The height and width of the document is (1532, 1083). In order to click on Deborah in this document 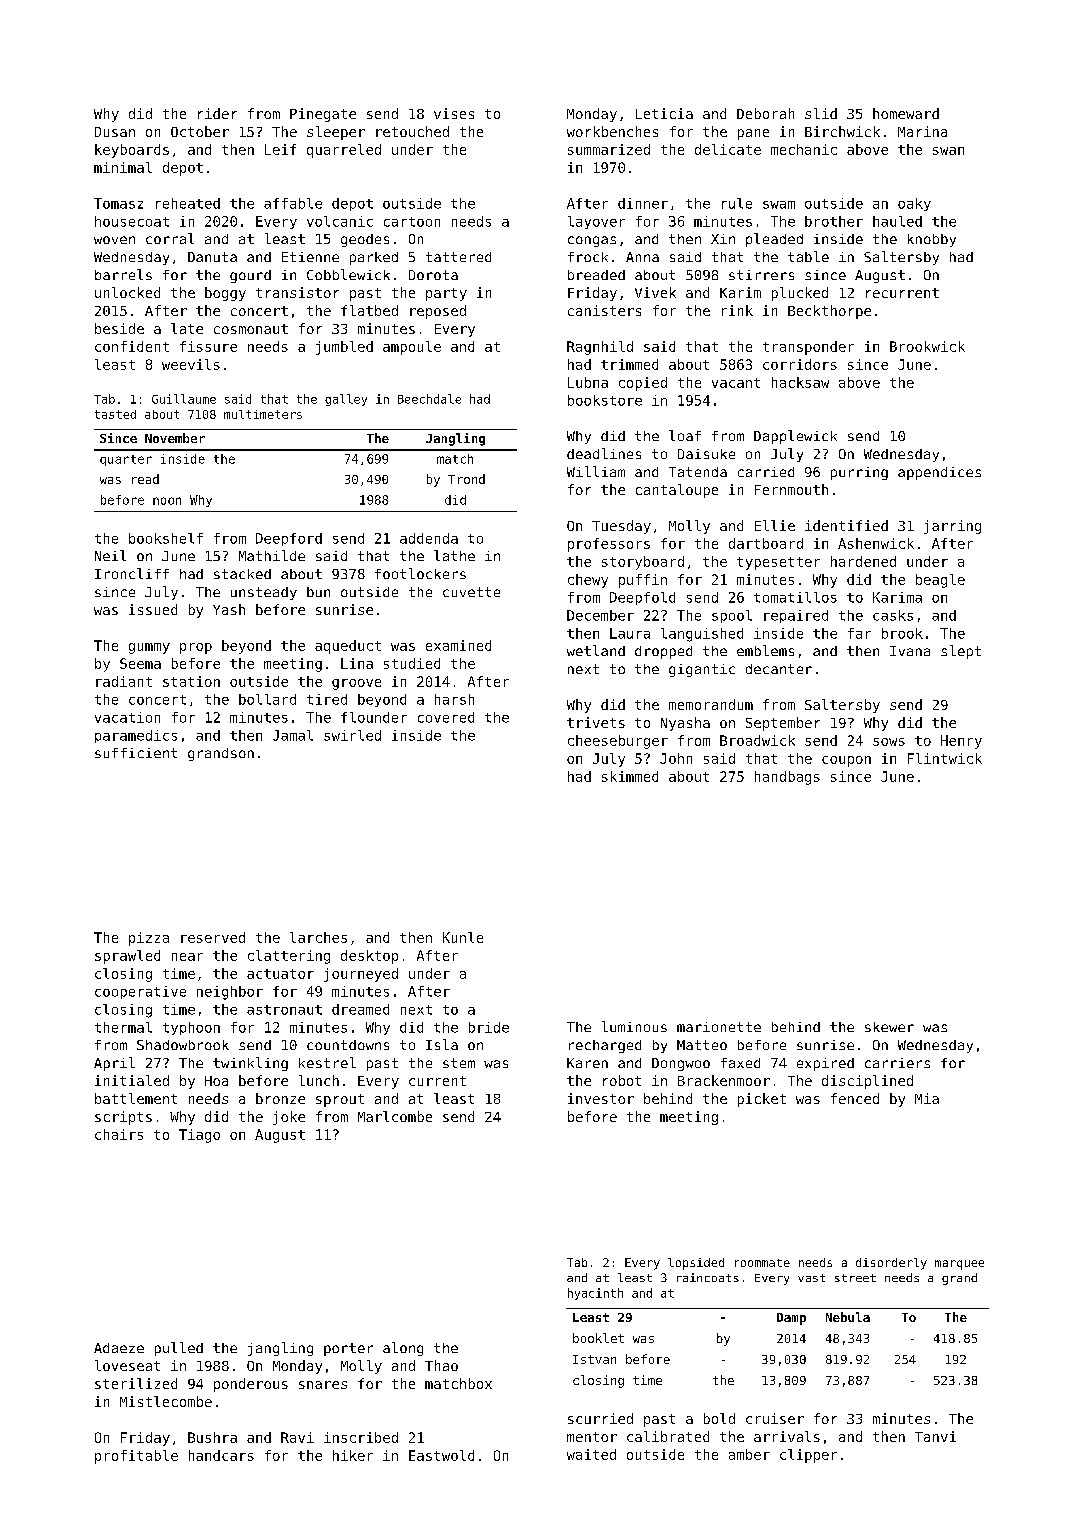, I will do `click(765, 113)`.
